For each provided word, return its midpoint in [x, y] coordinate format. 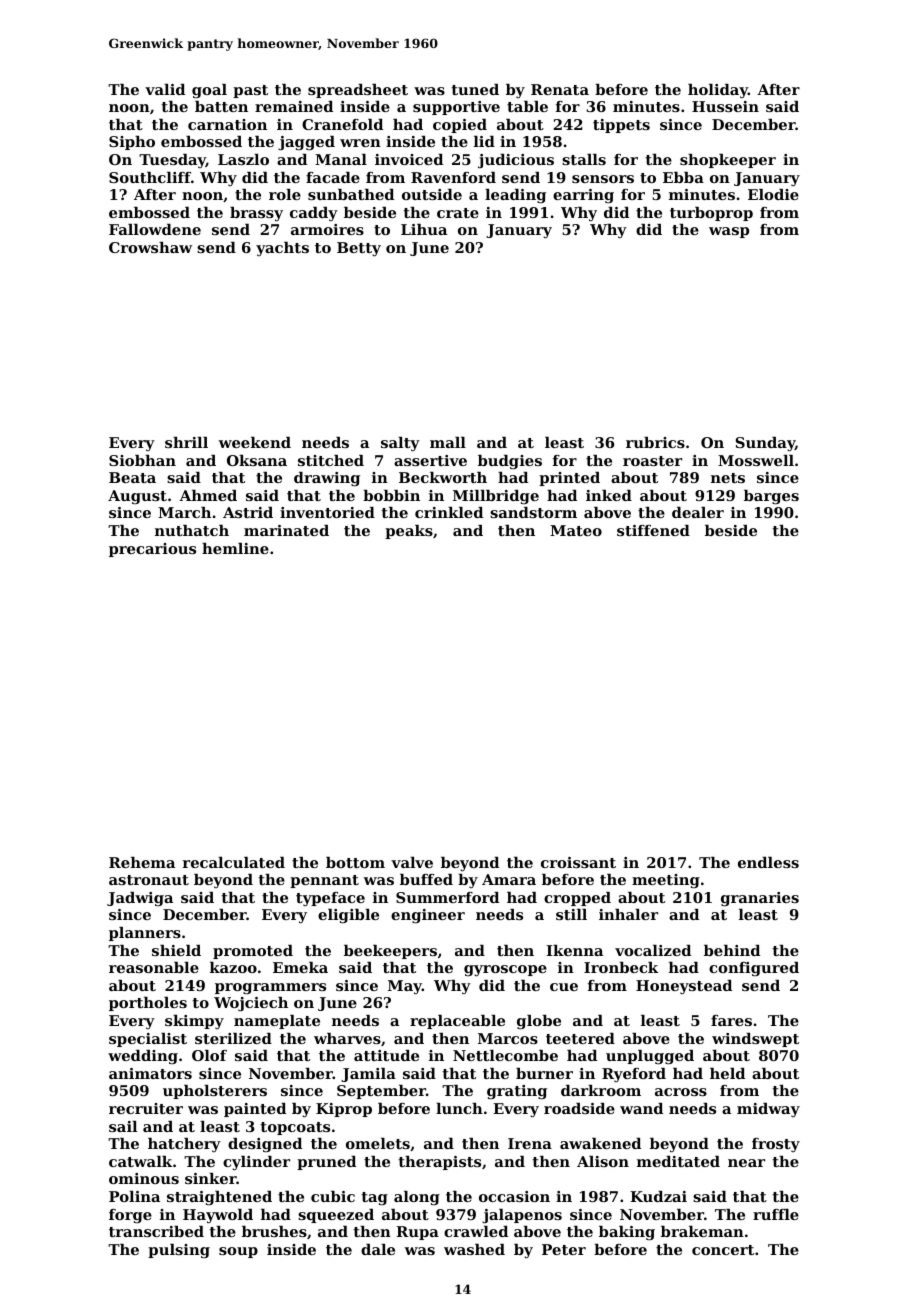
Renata [560, 89]
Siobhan [142, 460]
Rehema [142, 862]
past [250, 91]
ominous [144, 1178]
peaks [409, 532]
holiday [718, 91]
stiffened [653, 530]
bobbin [391, 495]
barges [771, 497]
